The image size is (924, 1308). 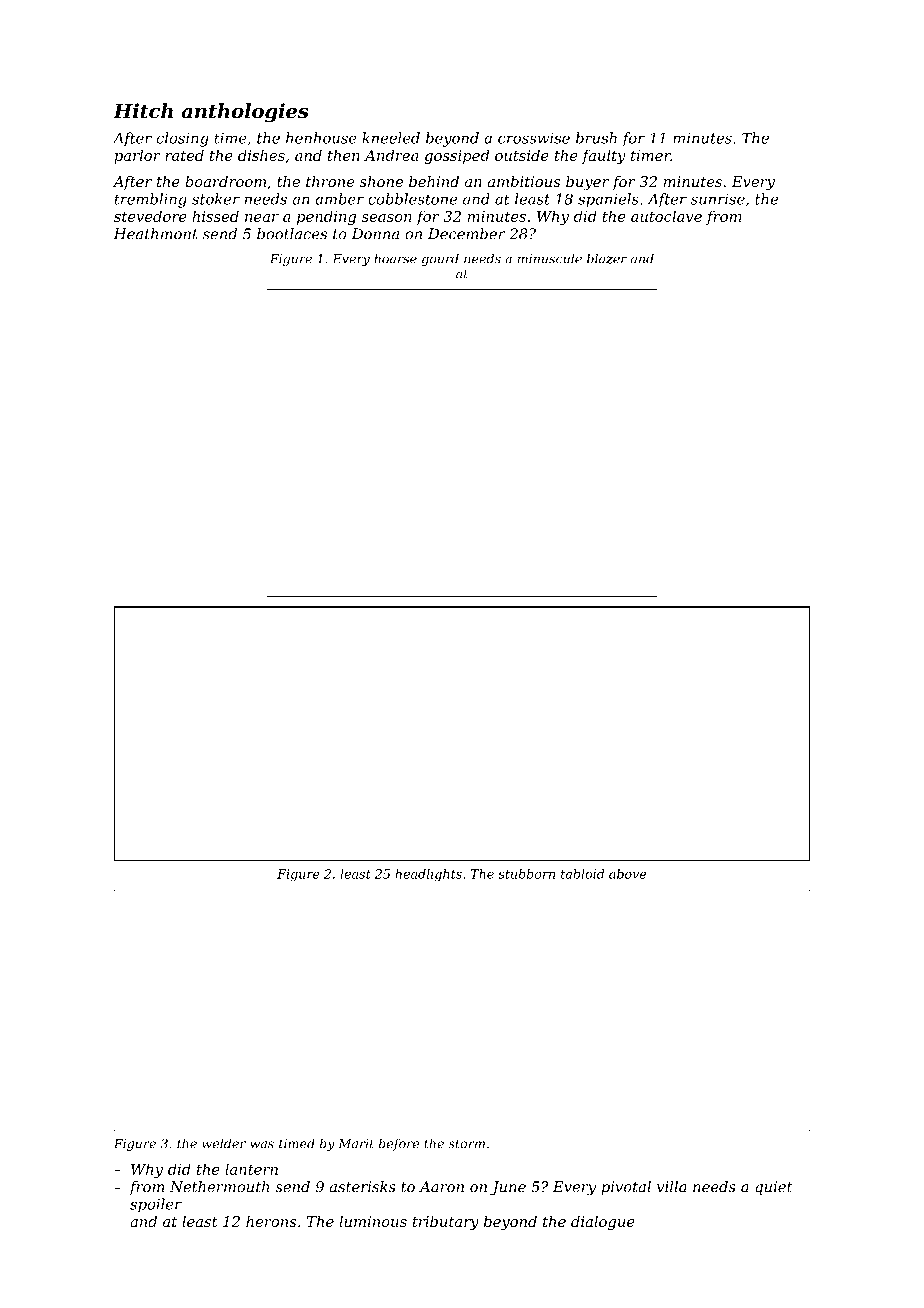 I want to click on Heathmont, so click(x=156, y=234).
